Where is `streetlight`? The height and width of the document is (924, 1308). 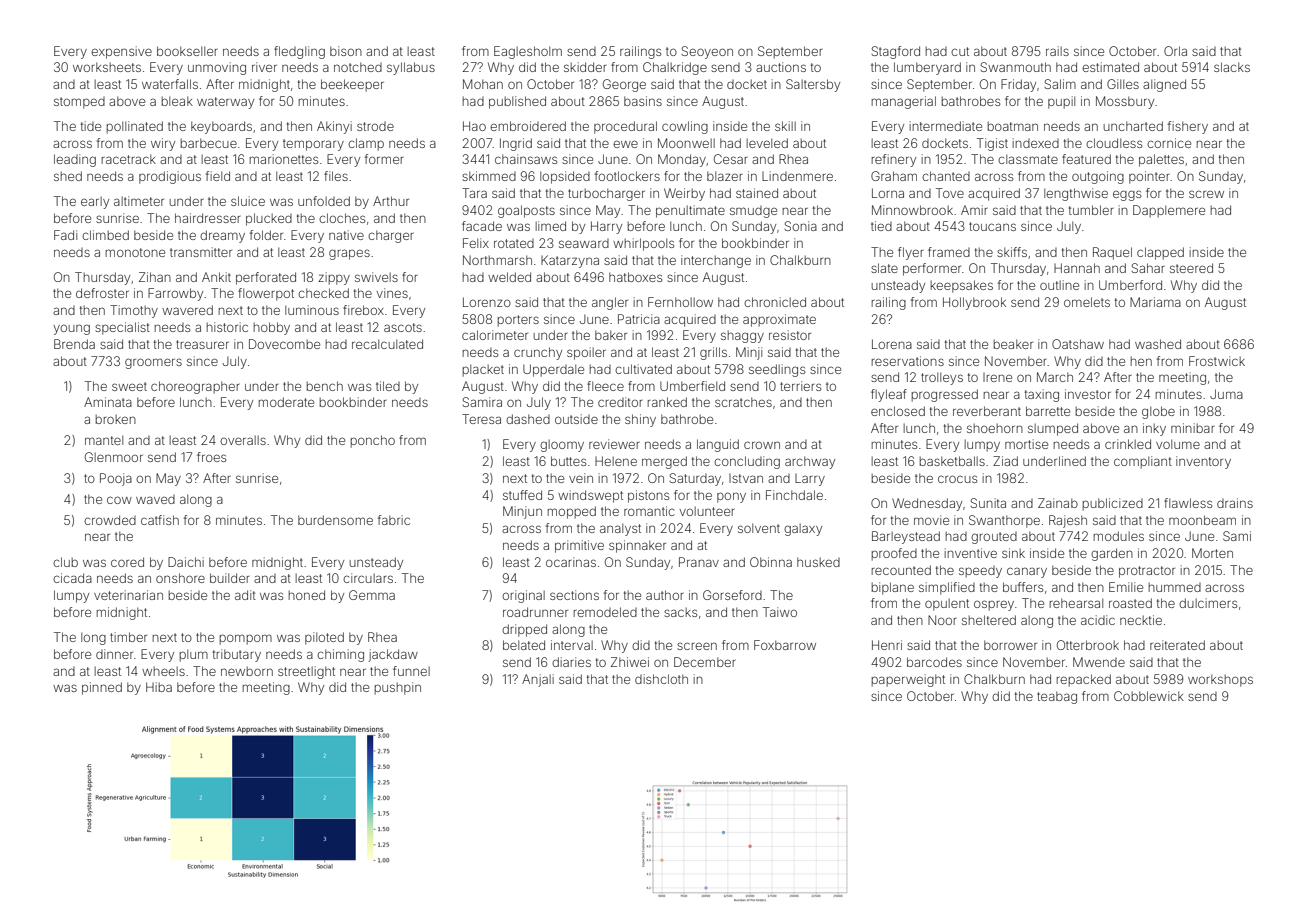
streetlight is located at coordinates (306, 672).
